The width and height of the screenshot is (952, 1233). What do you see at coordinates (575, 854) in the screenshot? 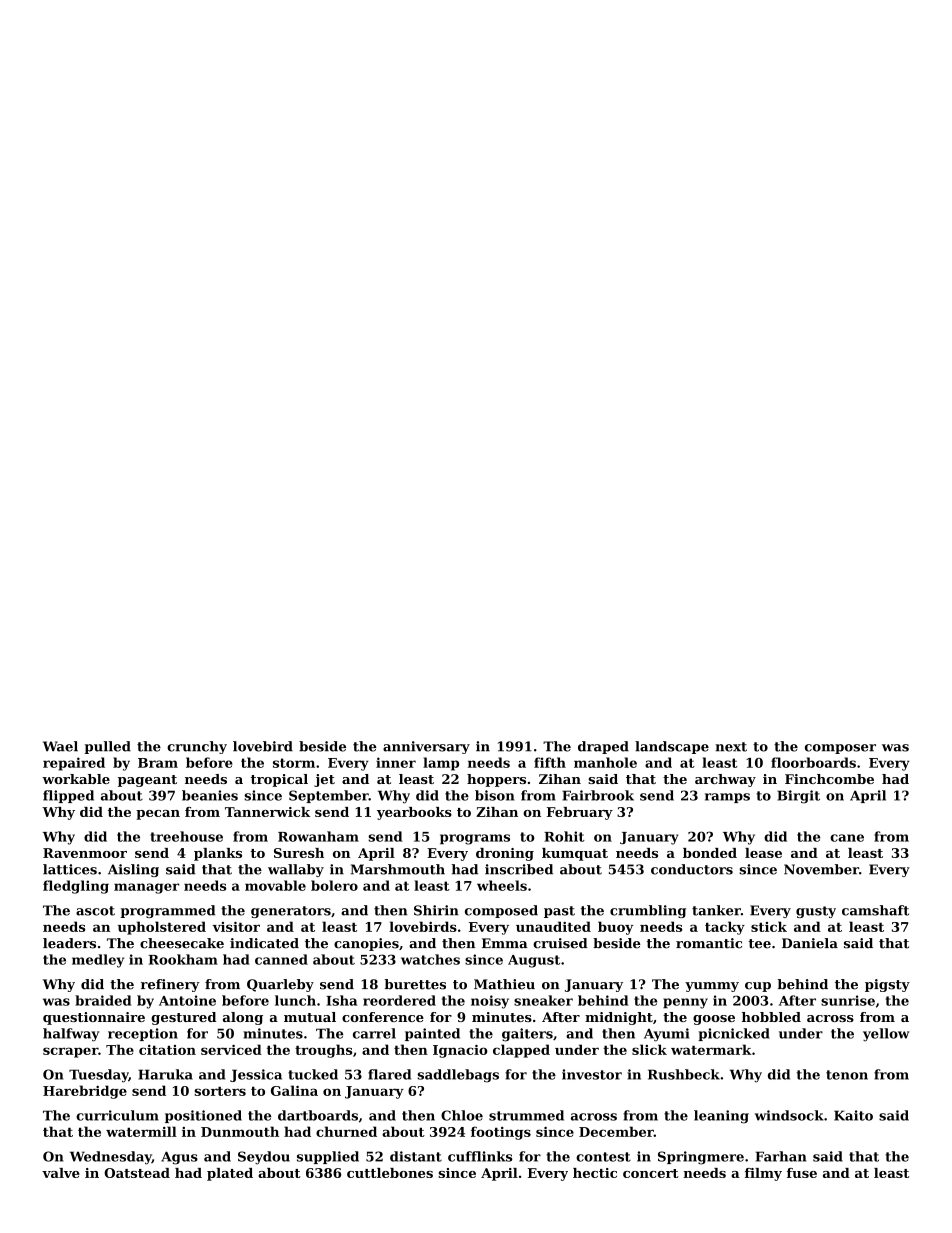
I see `kumquat` at bounding box center [575, 854].
